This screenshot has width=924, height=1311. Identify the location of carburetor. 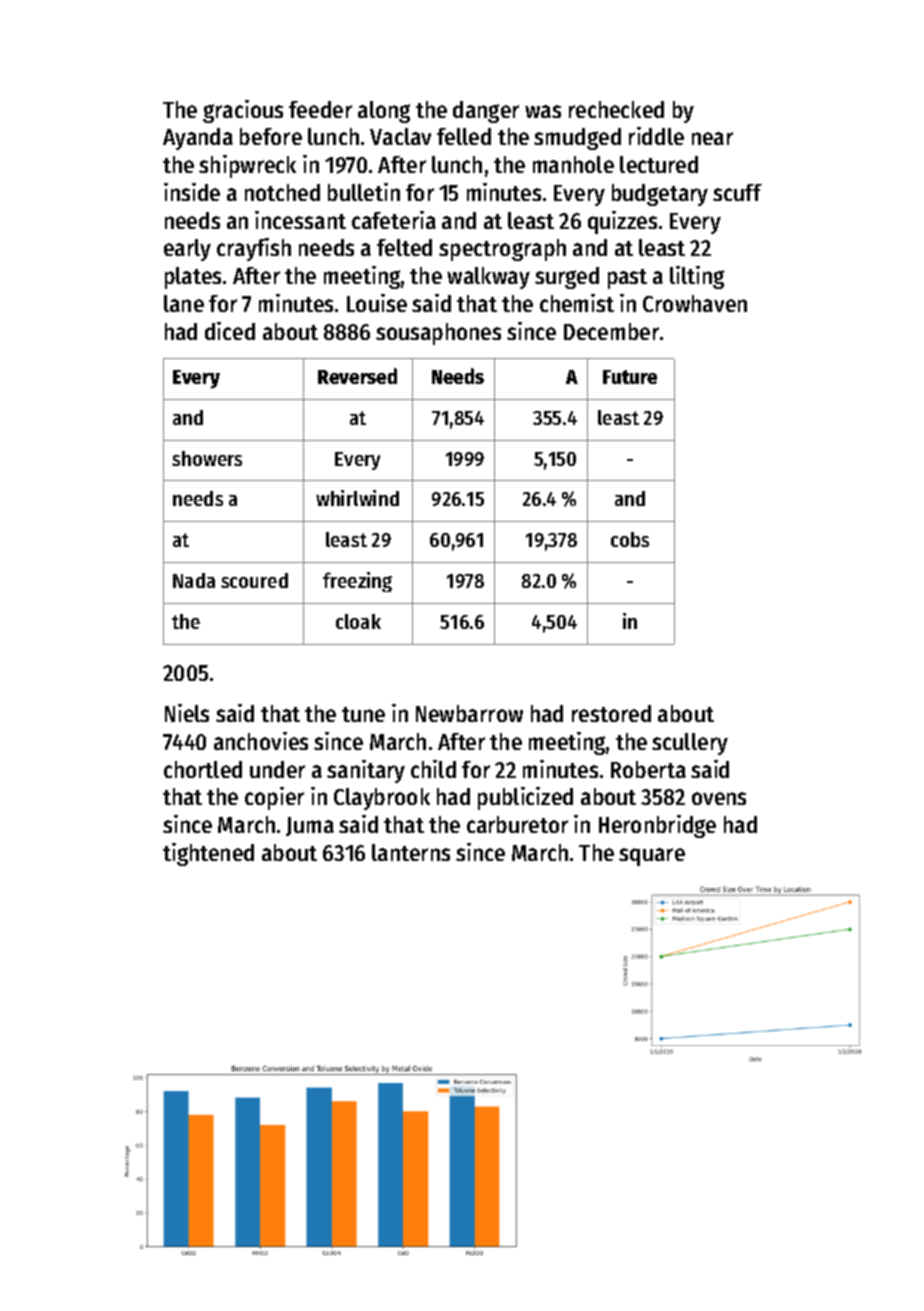
(517, 824).
